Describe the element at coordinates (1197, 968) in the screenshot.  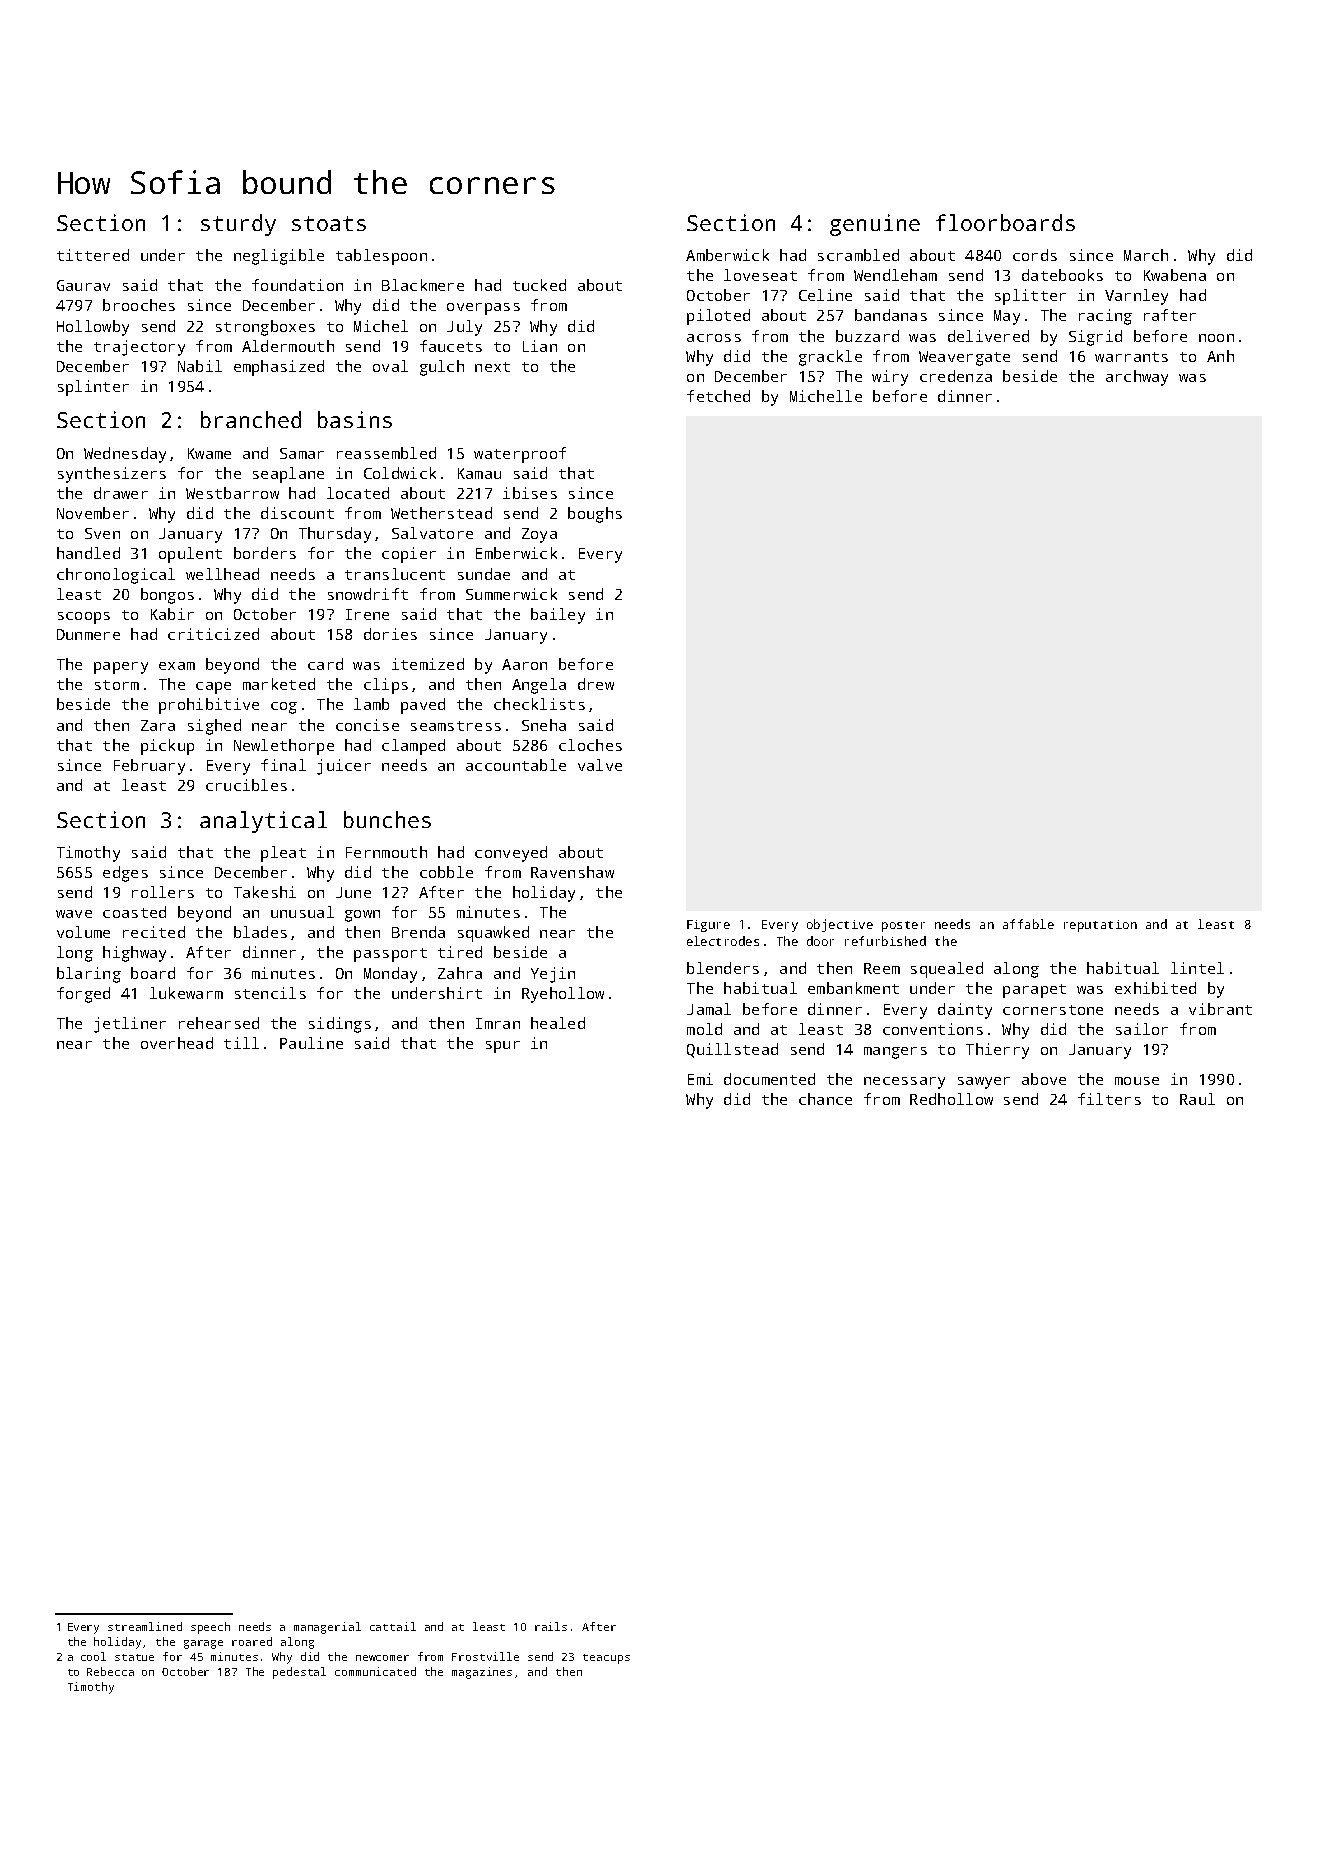
I see `lintel` at that location.
